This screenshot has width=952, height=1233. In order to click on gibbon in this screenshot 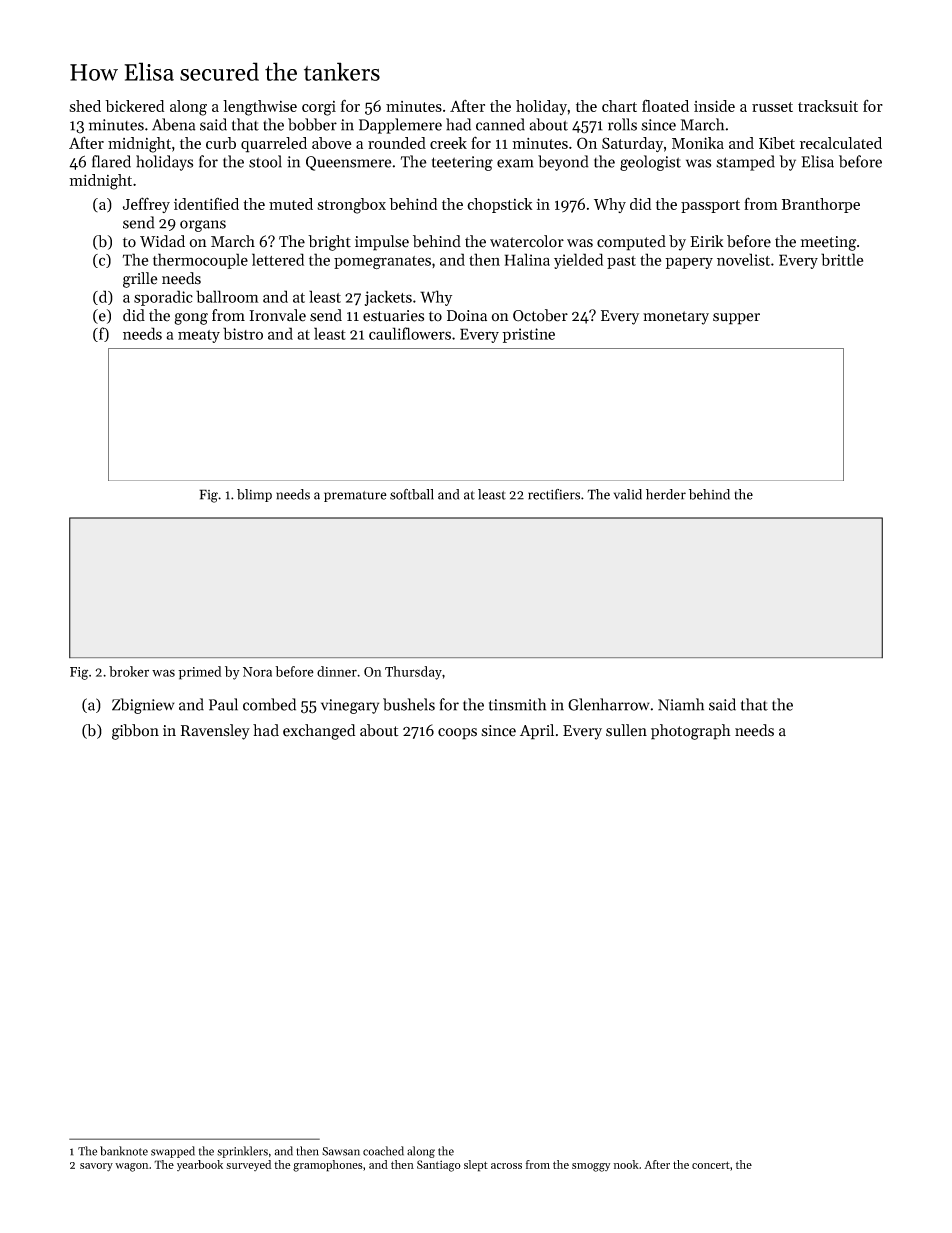, I will do `click(135, 732)`.
